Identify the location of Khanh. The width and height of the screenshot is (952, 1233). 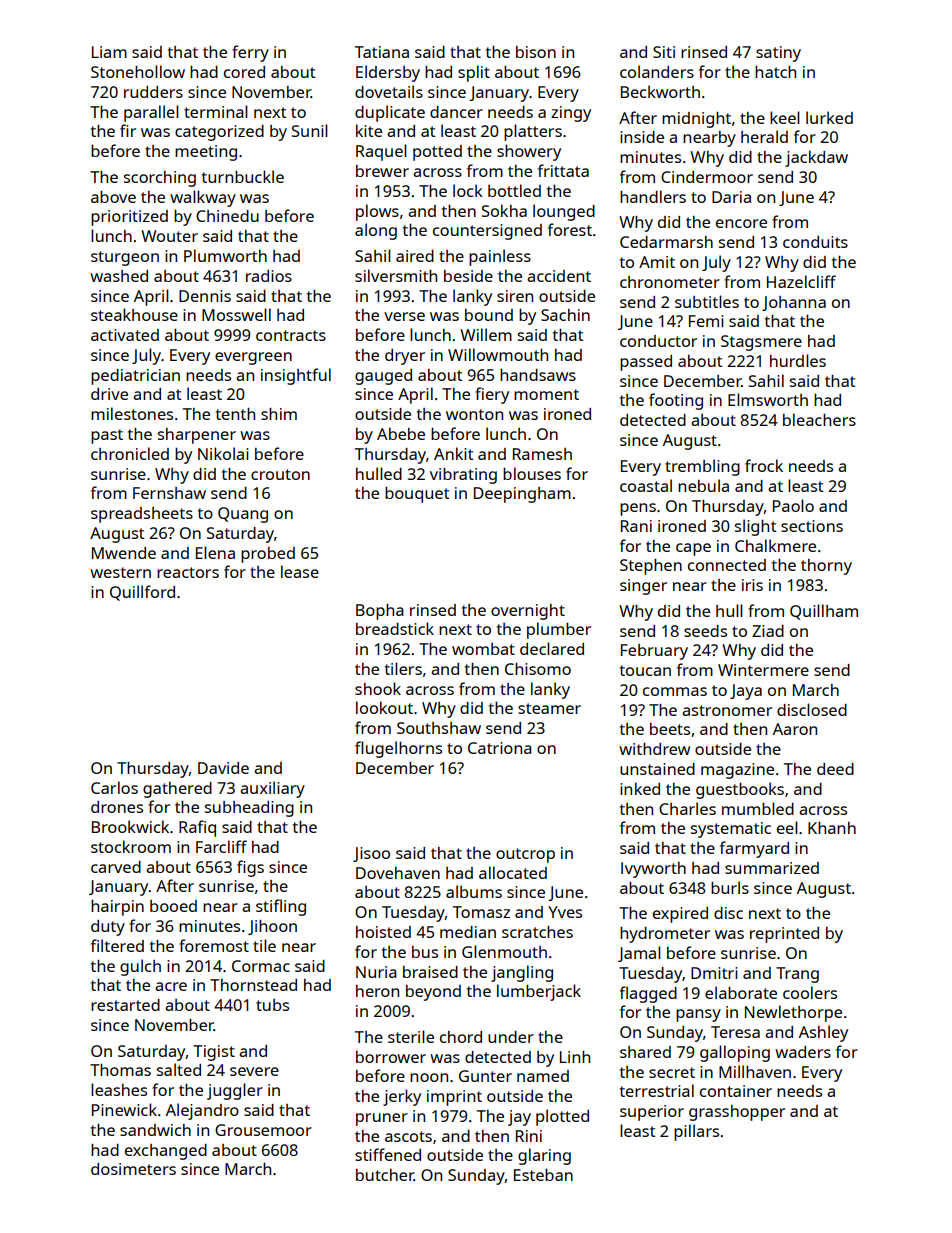
(832, 828).
